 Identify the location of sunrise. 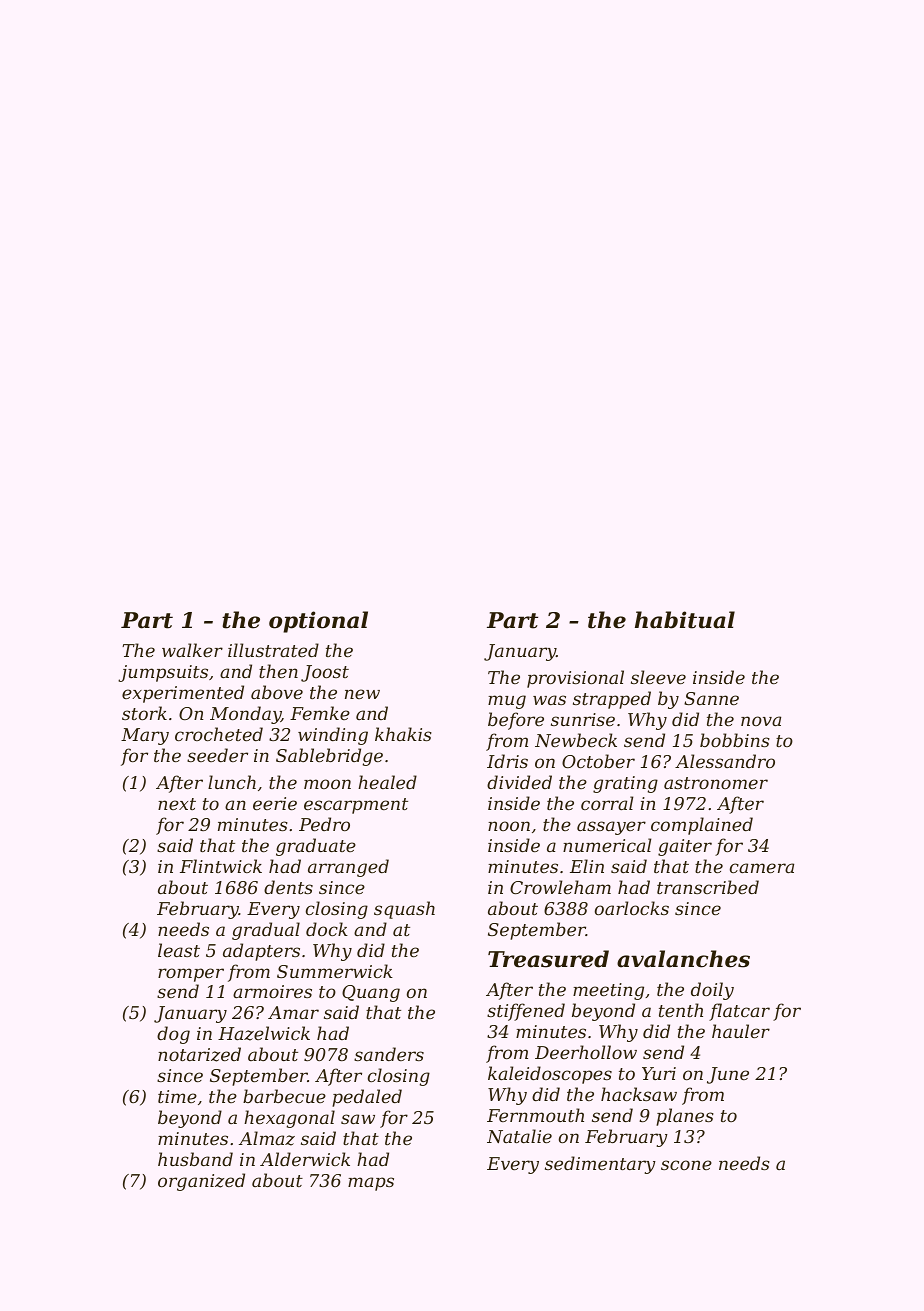
(583, 719).
